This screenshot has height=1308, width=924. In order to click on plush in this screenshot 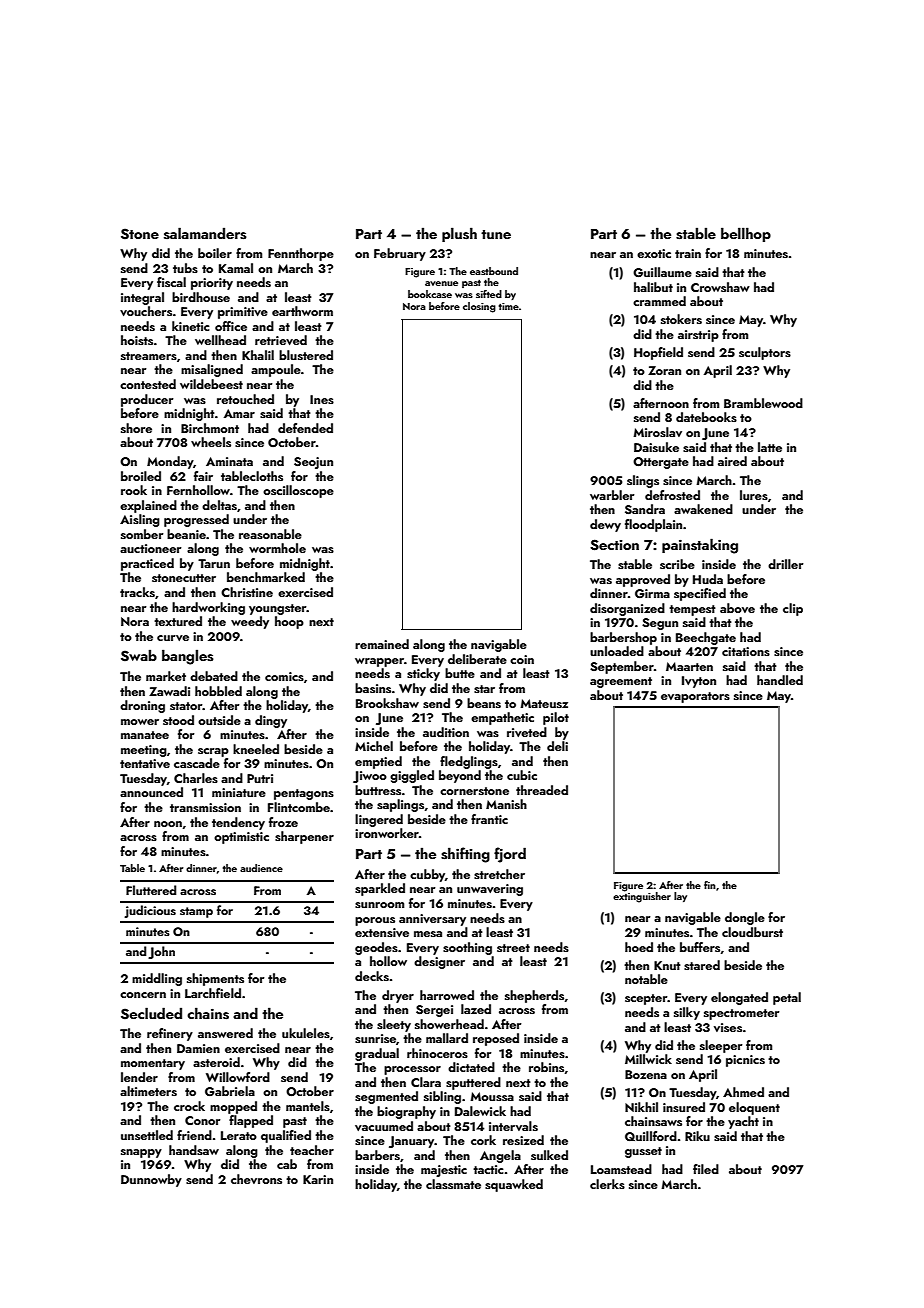, I will do `click(459, 234)`.
